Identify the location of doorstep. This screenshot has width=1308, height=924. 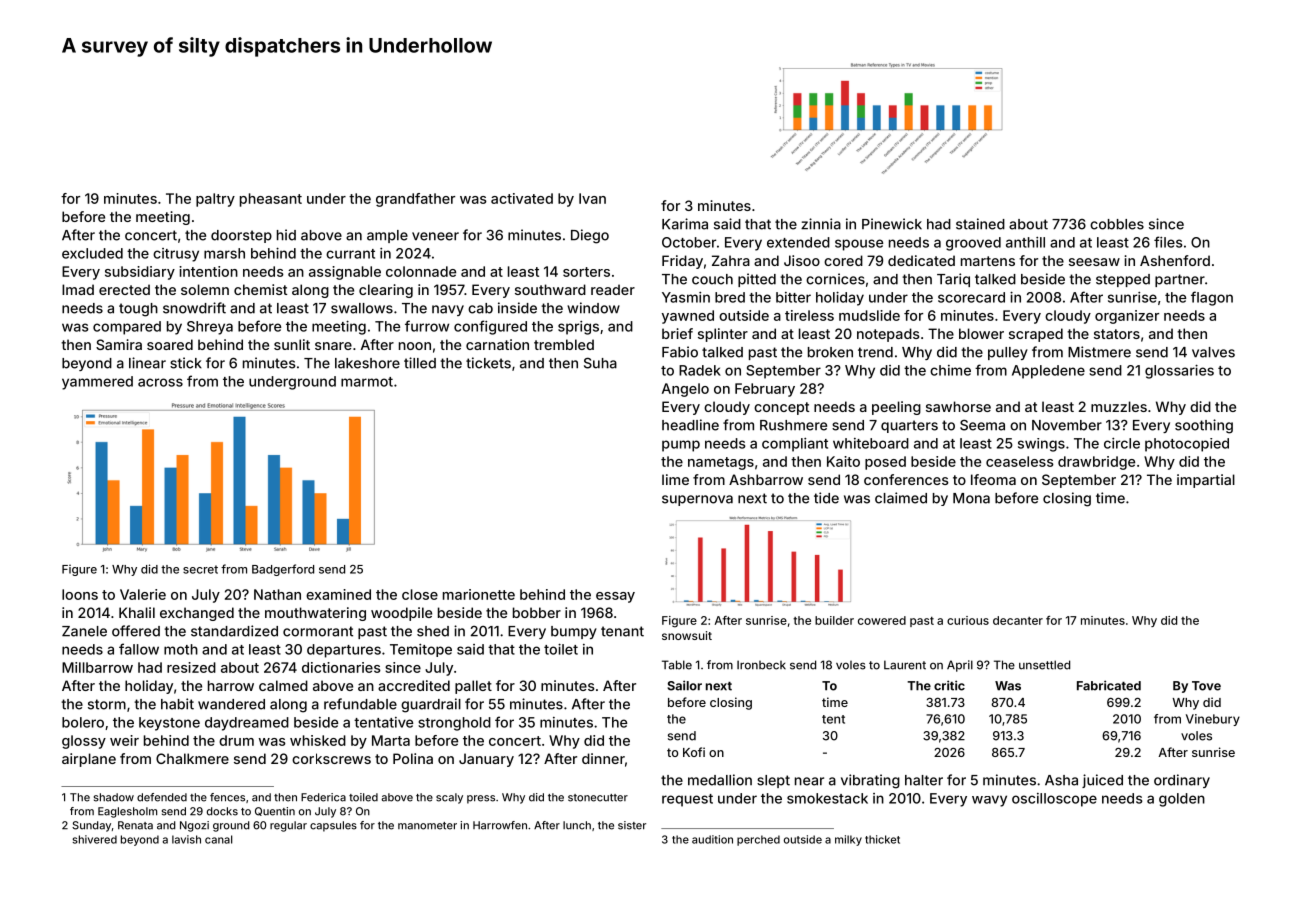
(241, 236).
